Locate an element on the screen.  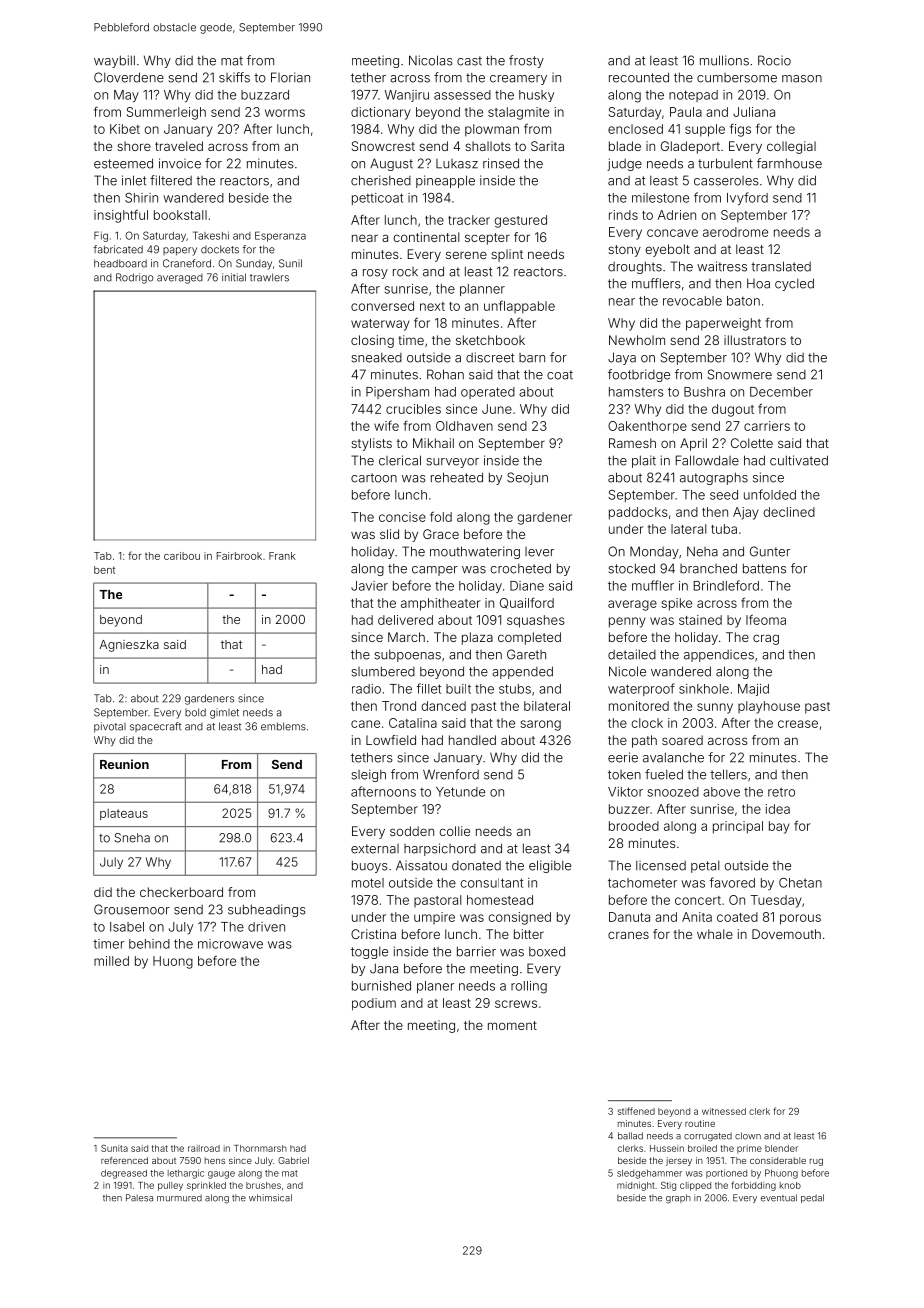
revocable is located at coordinates (692, 301).
